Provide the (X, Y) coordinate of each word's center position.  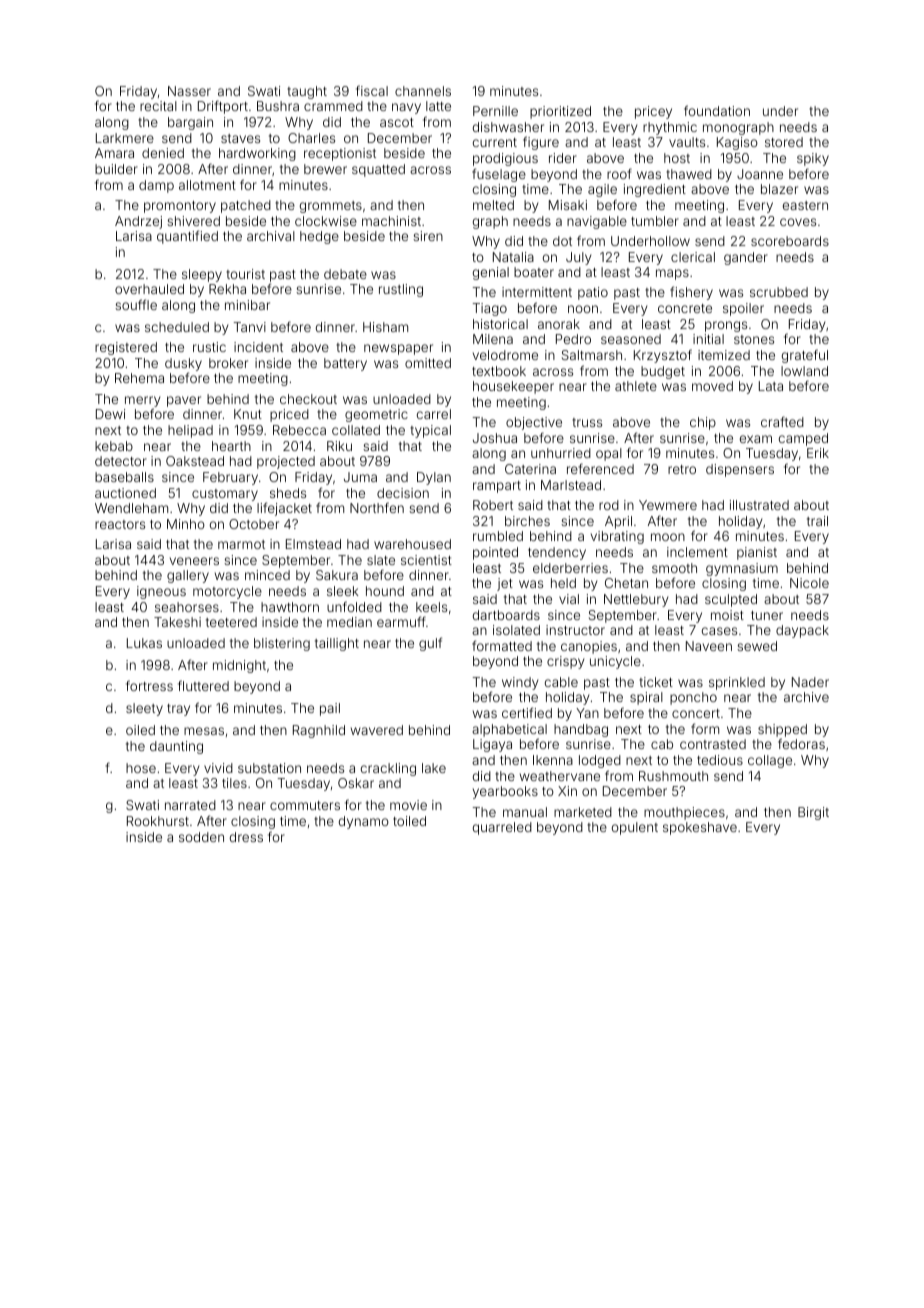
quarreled (502, 828)
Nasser (189, 91)
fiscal (372, 90)
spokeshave (700, 828)
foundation (717, 110)
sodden (201, 837)
